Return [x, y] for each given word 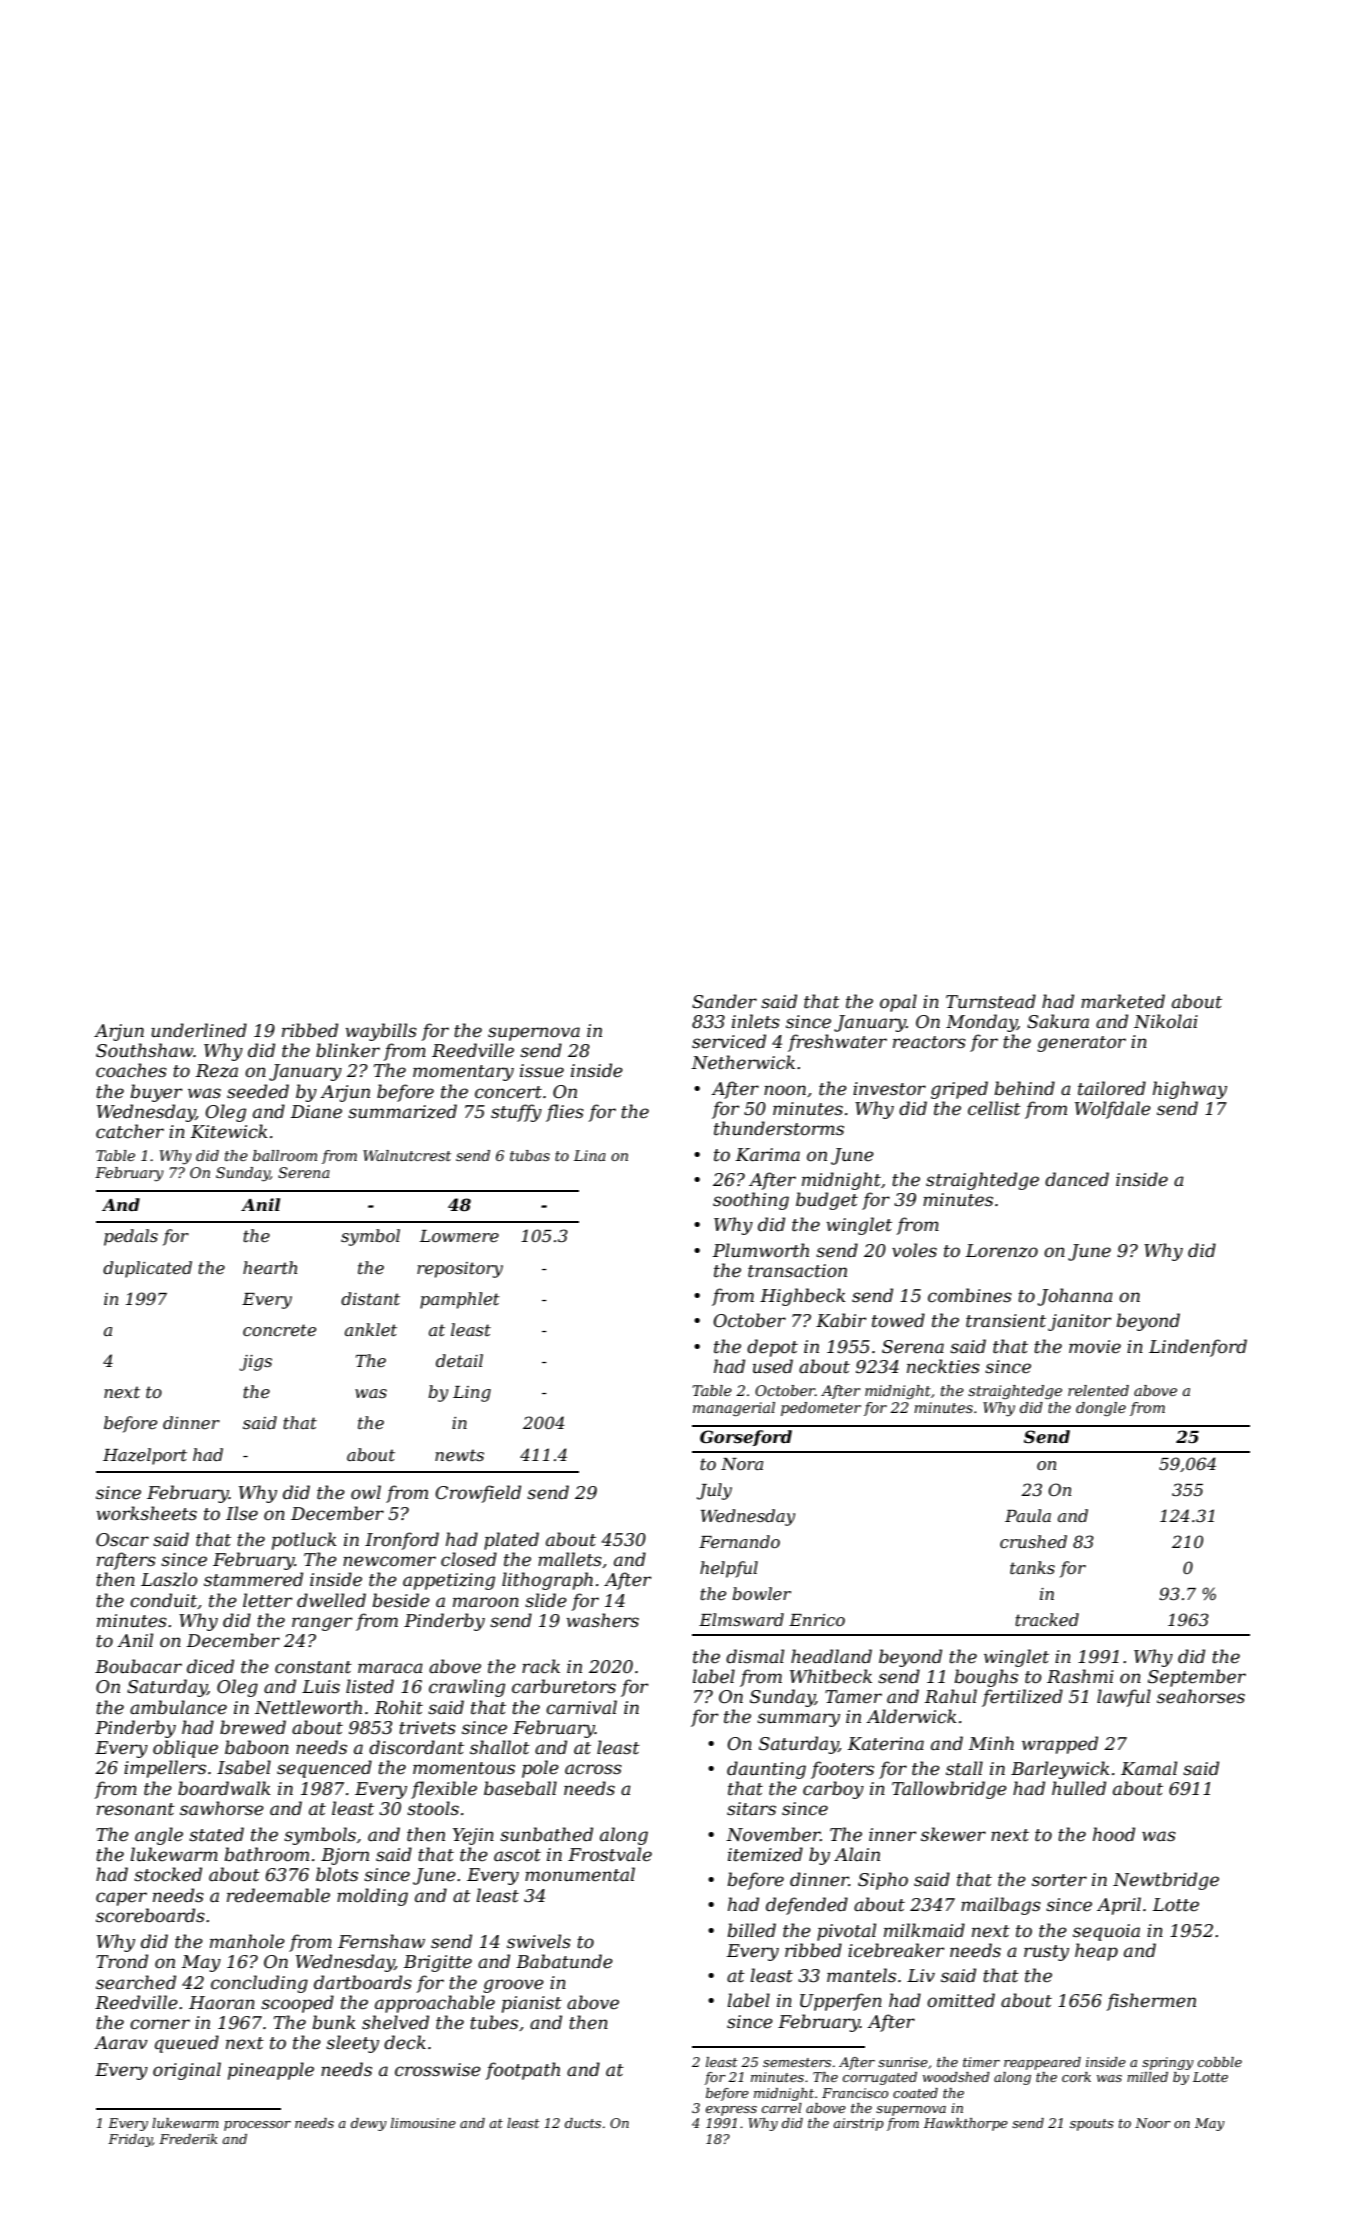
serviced [729, 1041]
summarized [402, 1111]
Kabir [841, 1320]
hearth [270, 1267]
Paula [1028, 1515]
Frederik [188, 2139]
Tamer [853, 1697]
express [731, 2111]
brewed [253, 1727]
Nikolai [1166, 1021]
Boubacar [138, 1666]
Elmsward [741, 1619]
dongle [1101, 1409]
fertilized [1022, 1698]
